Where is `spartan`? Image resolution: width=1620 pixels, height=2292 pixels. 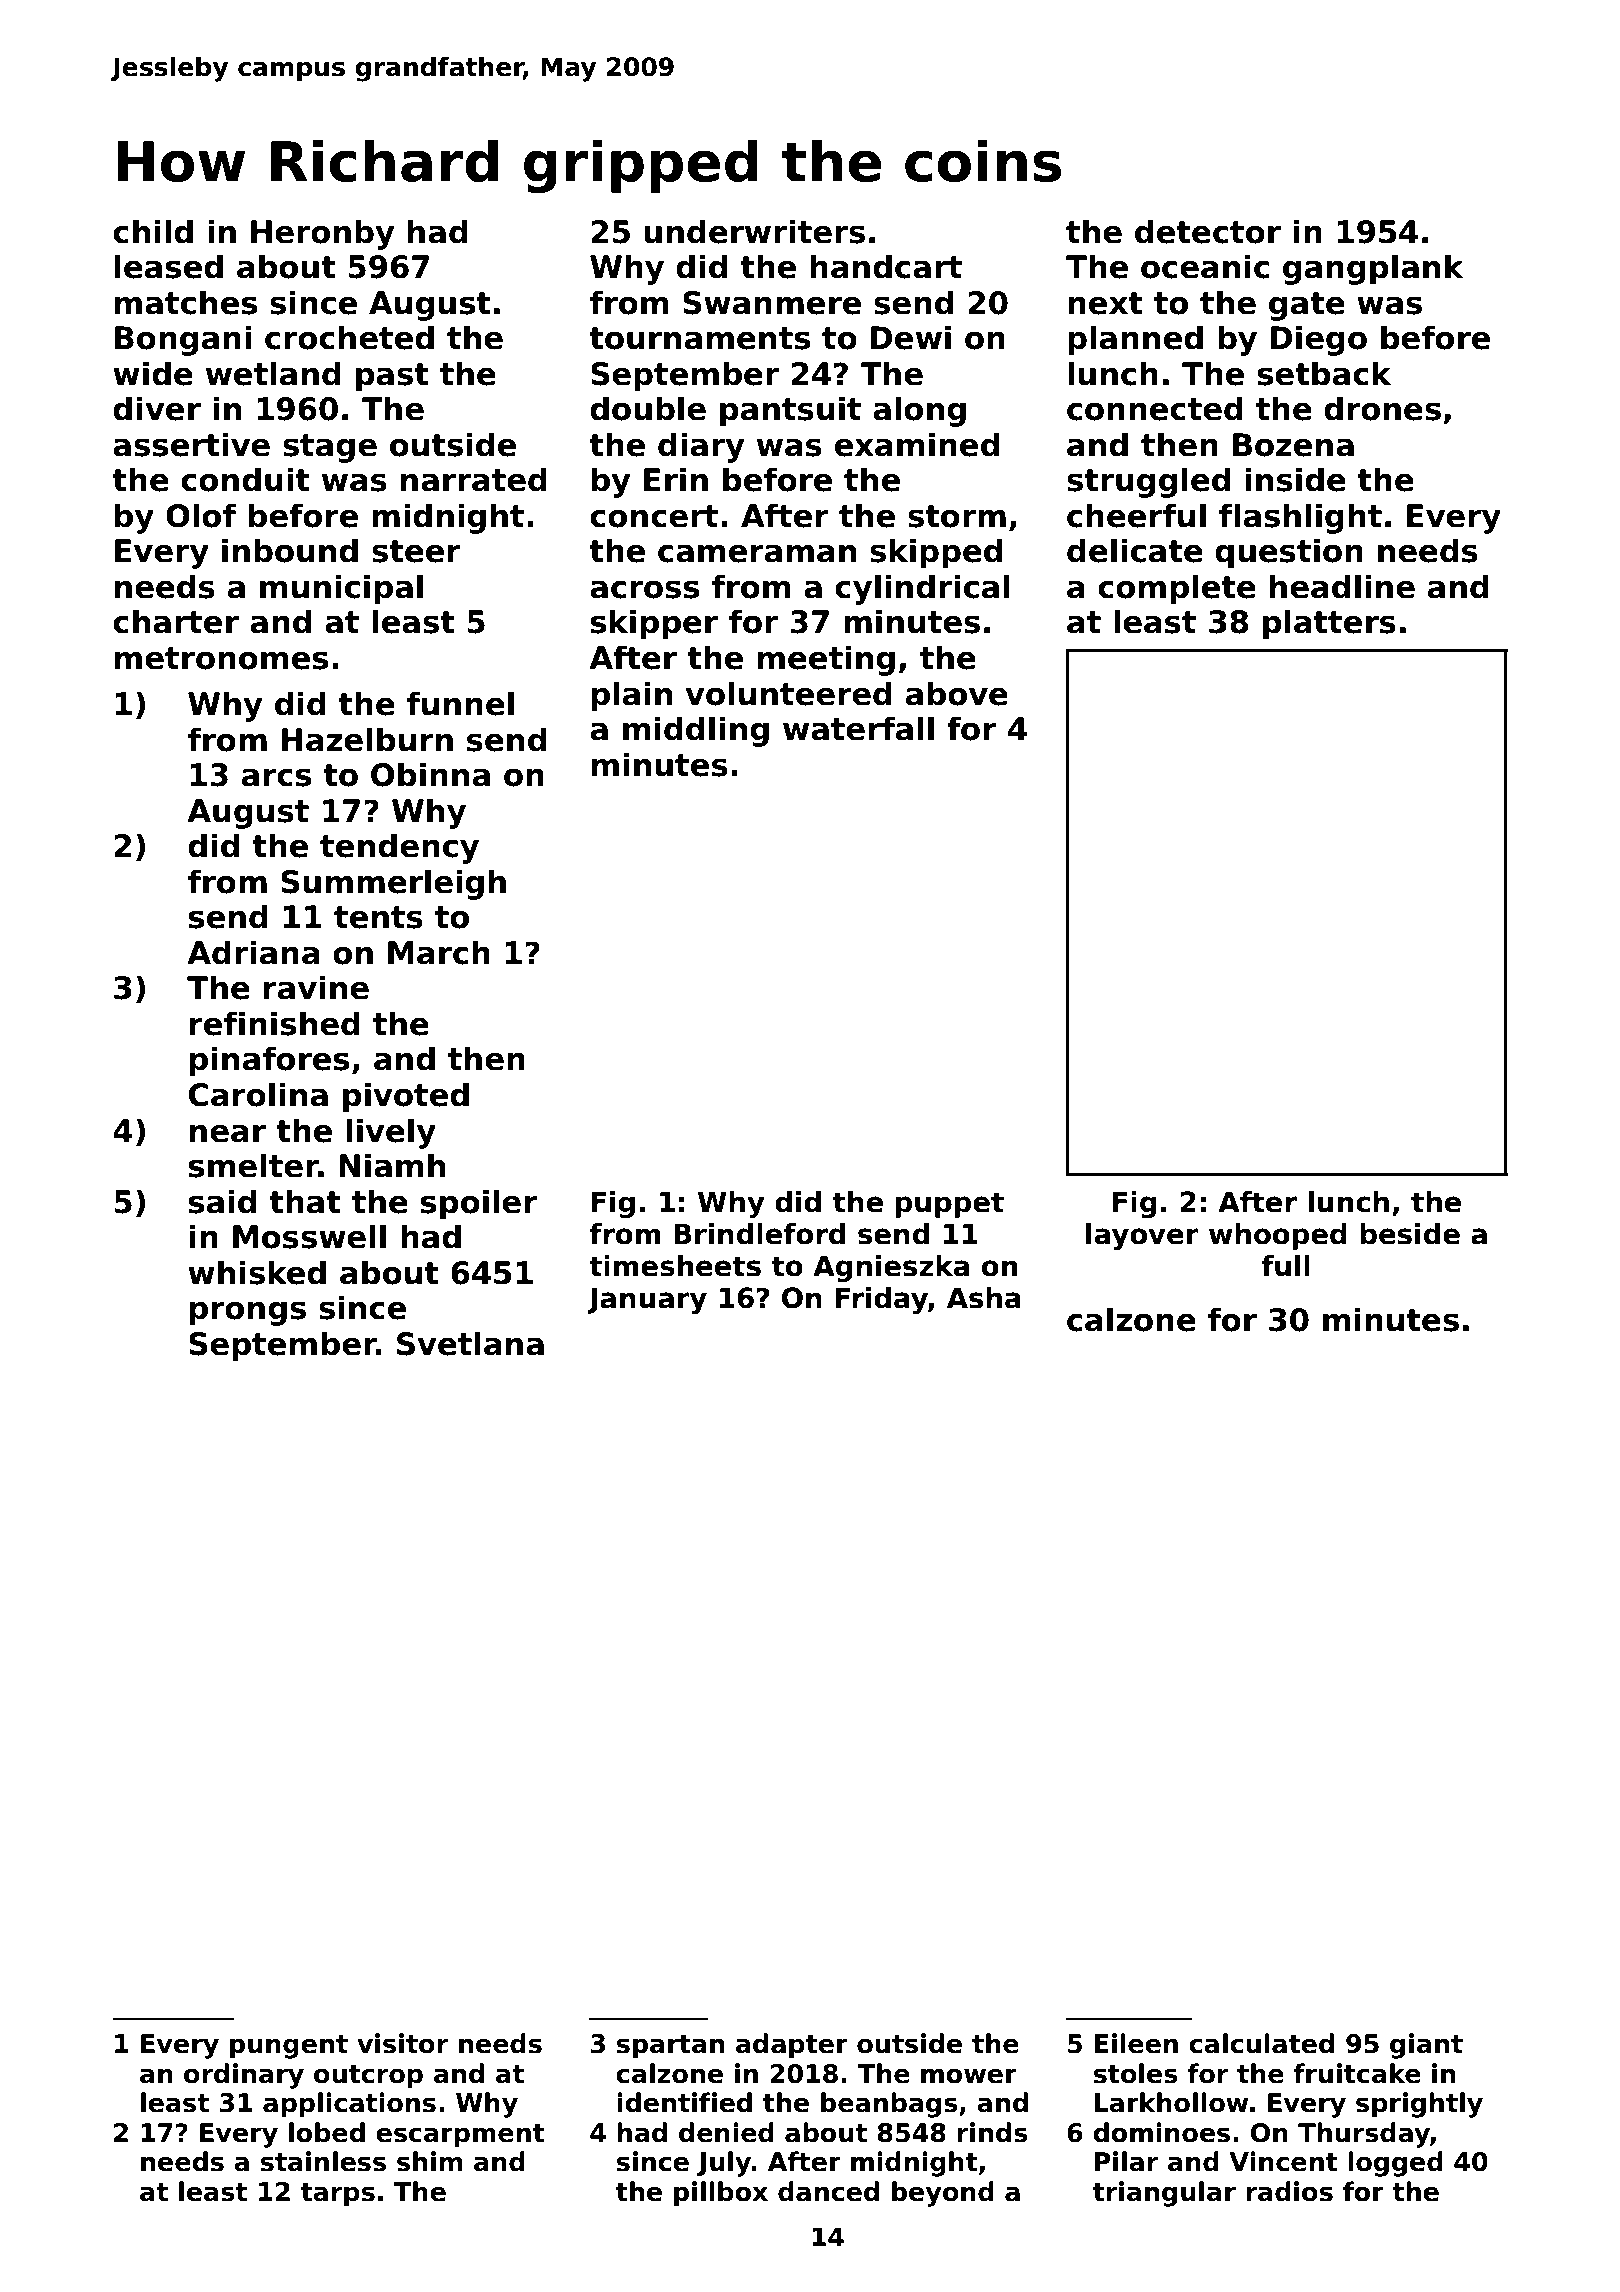 spartan is located at coordinates (670, 2046).
